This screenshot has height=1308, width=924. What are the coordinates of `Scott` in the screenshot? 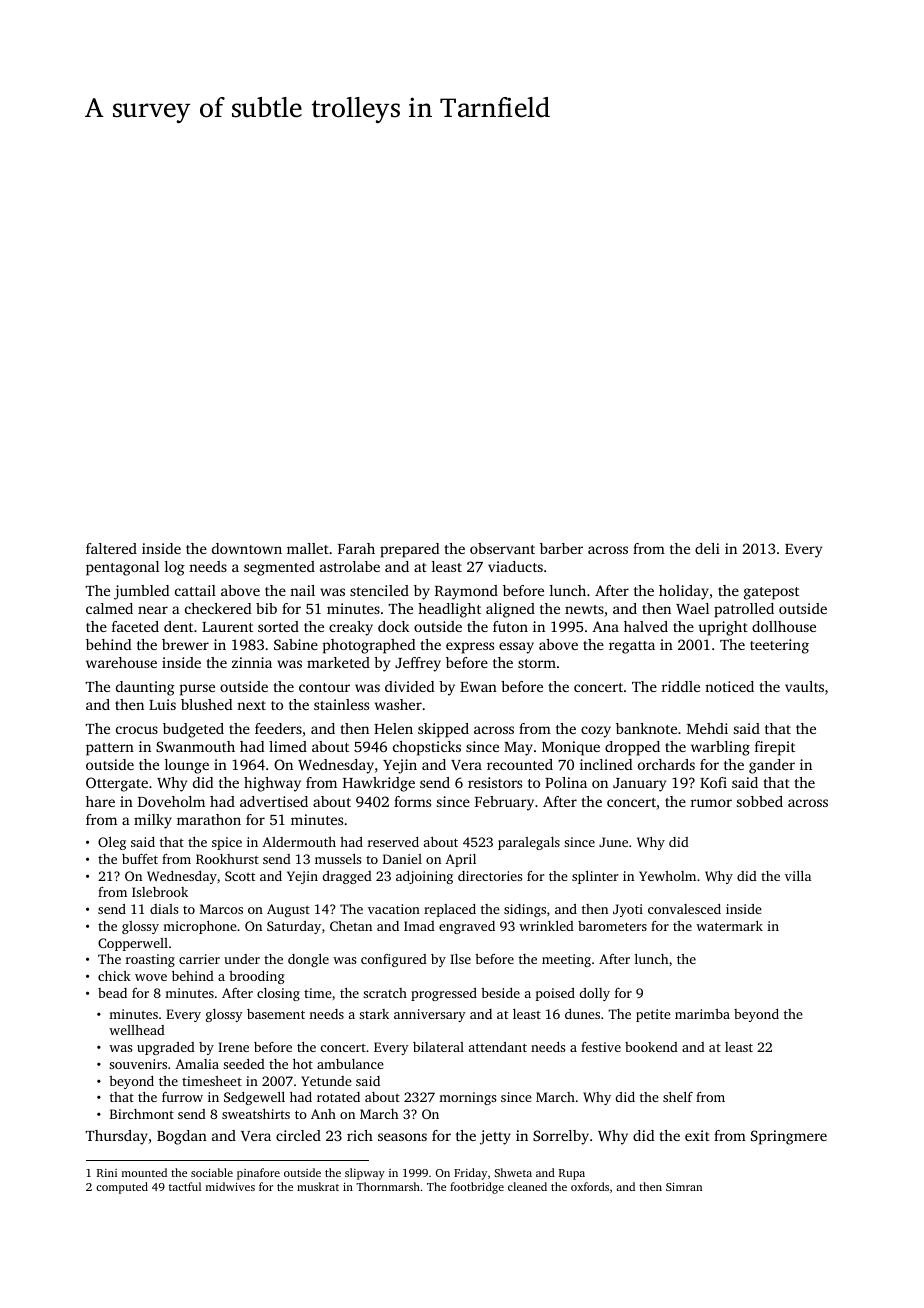 It's located at (240, 876).
